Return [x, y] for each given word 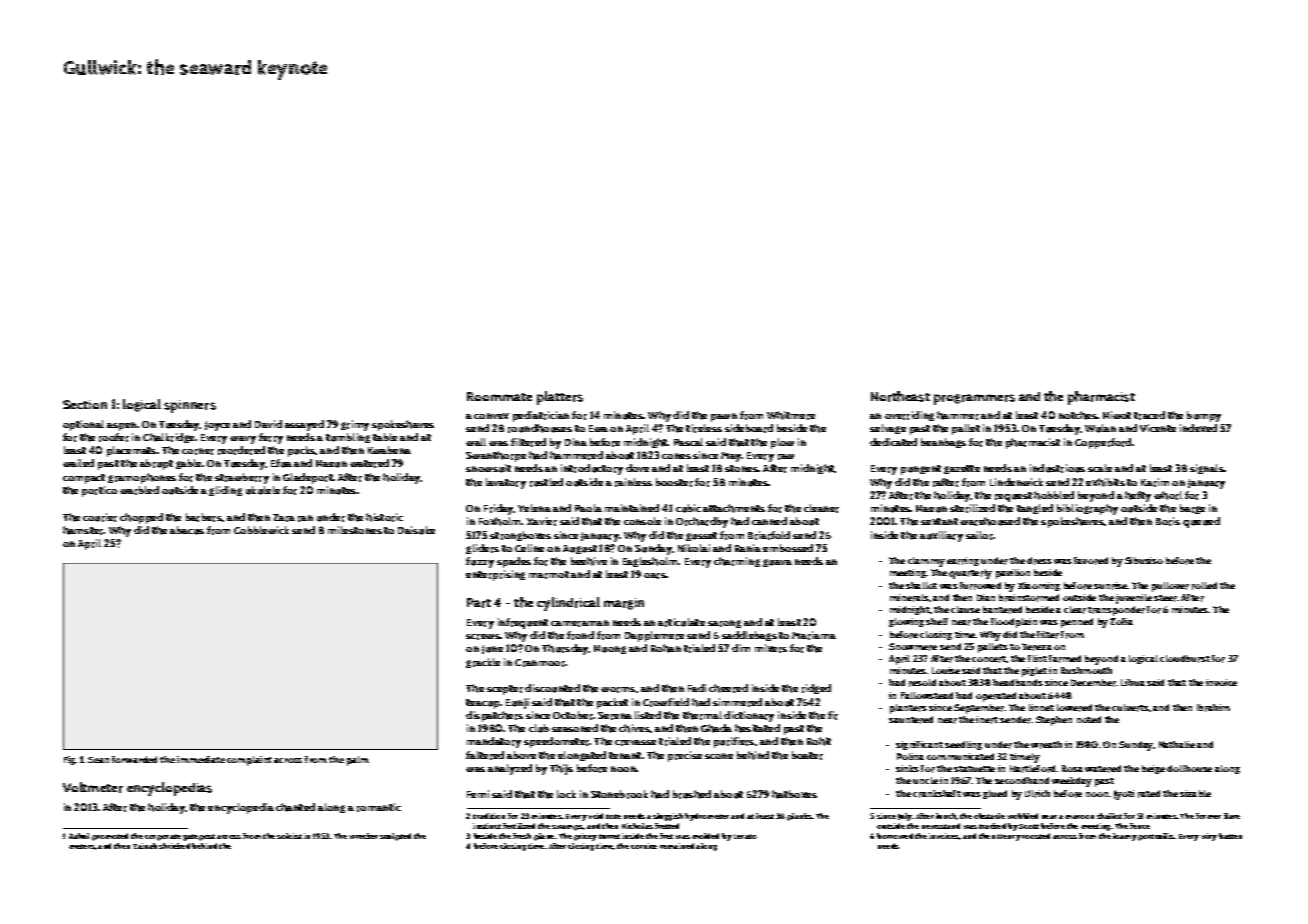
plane [544, 837]
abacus [187, 530]
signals [1207, 469]
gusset [701, 536]
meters [82, 846]
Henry [1009, 837]
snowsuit [488, 468]
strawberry [242, 478]
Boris [1168, 521]
